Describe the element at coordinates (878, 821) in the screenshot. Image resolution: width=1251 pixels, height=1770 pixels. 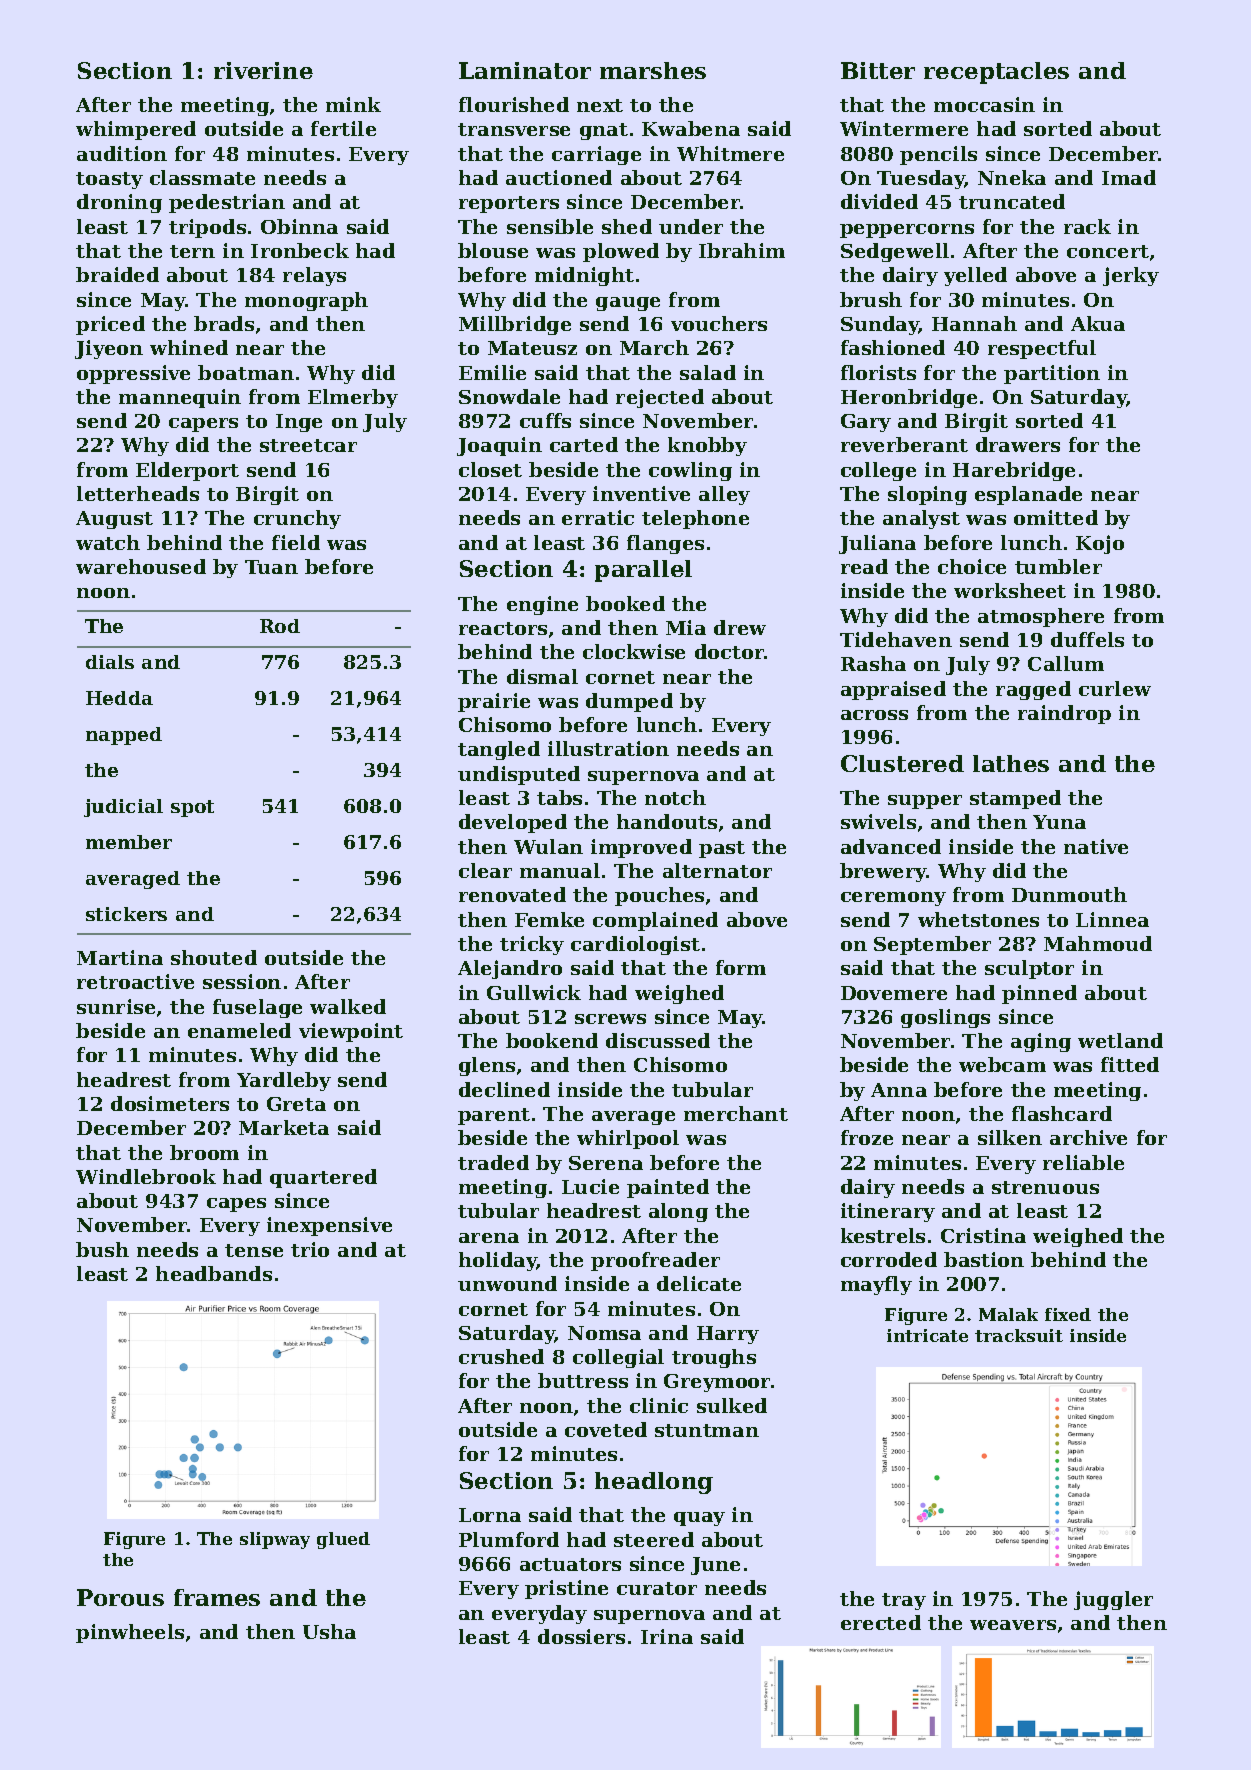
I see `swivels` at that location.
